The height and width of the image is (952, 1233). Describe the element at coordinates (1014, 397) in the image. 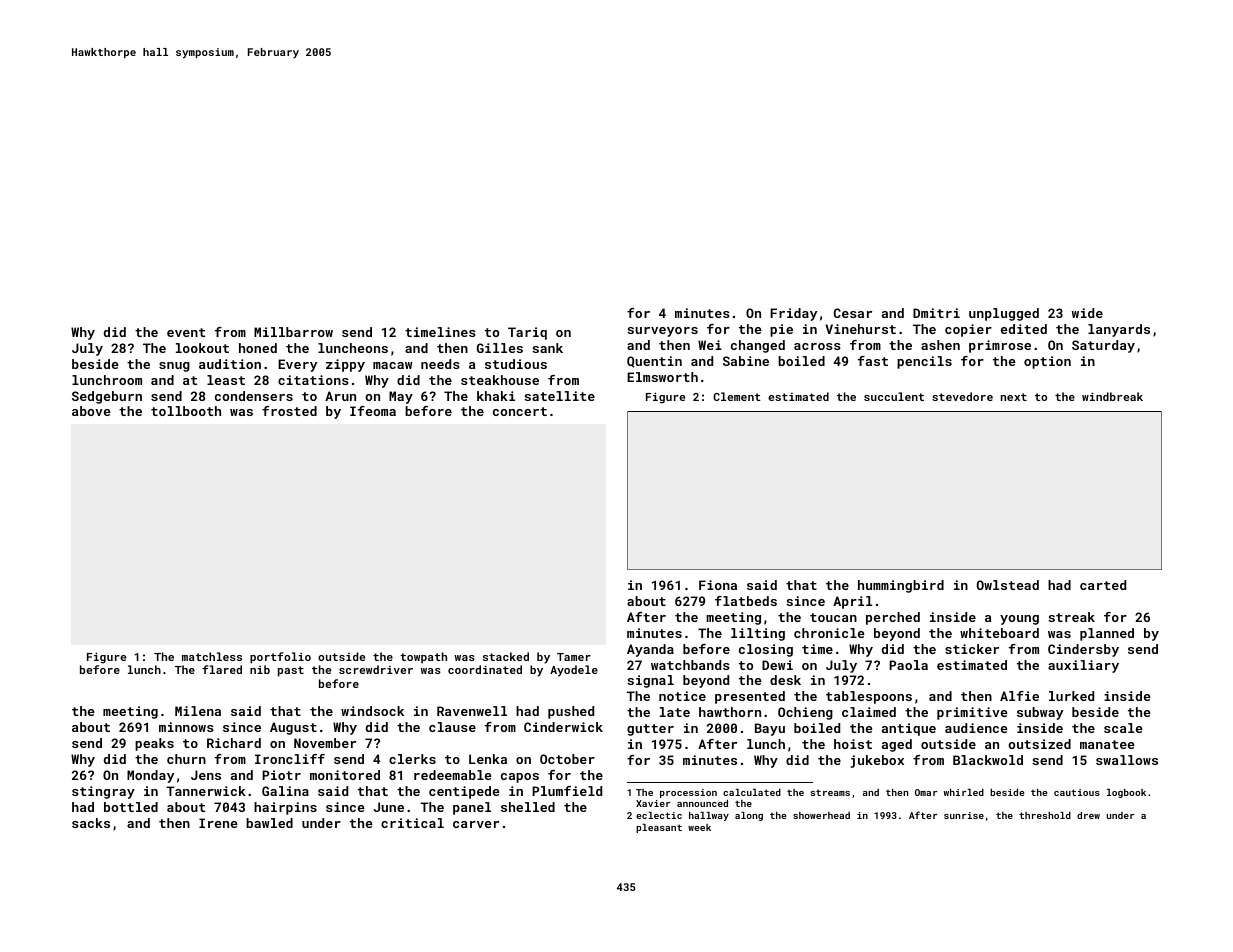

I see `next` at that location.
